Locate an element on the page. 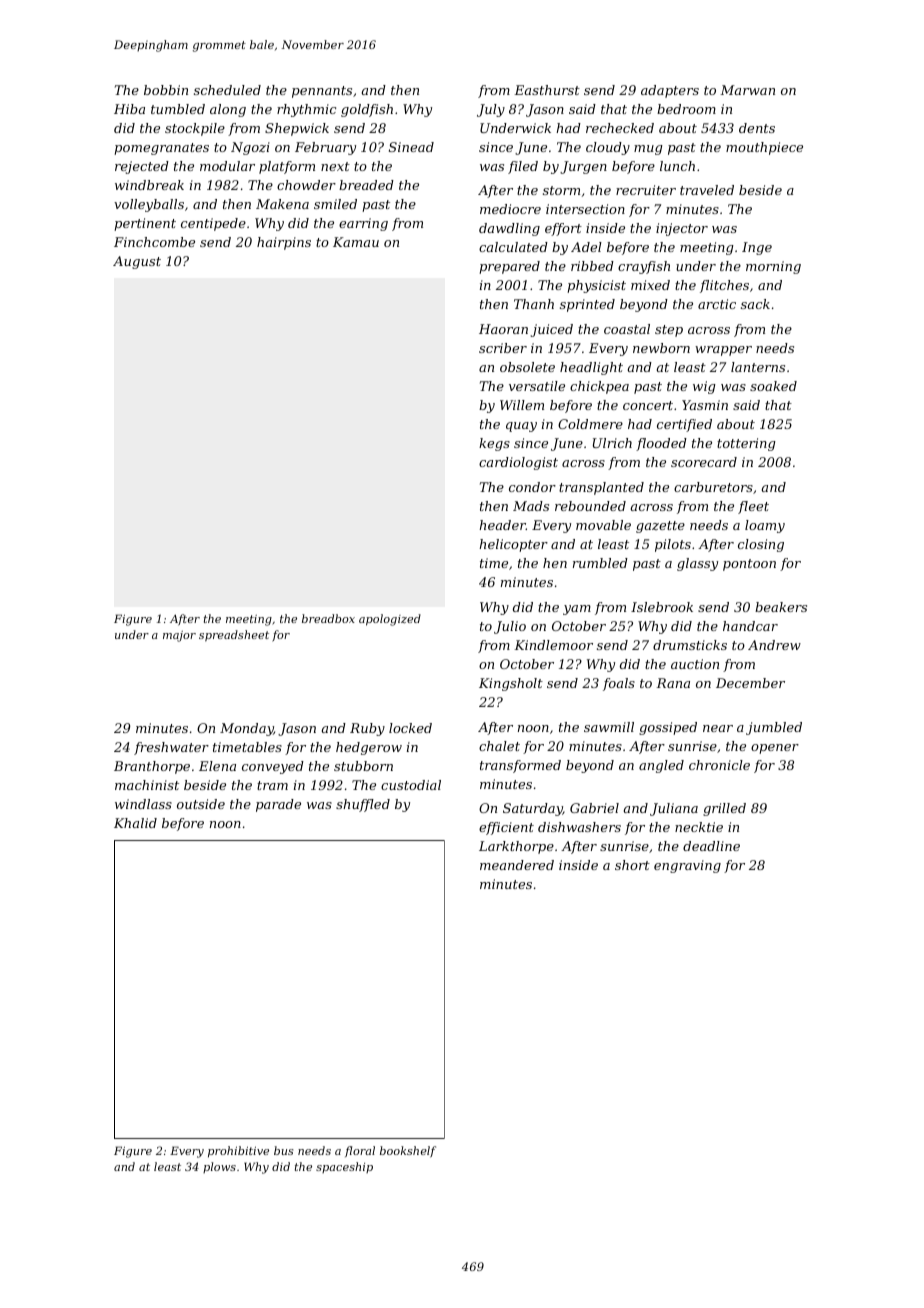 The height and width of the document is (1308, 924). wrapper is located at coordinates (723, 351).
